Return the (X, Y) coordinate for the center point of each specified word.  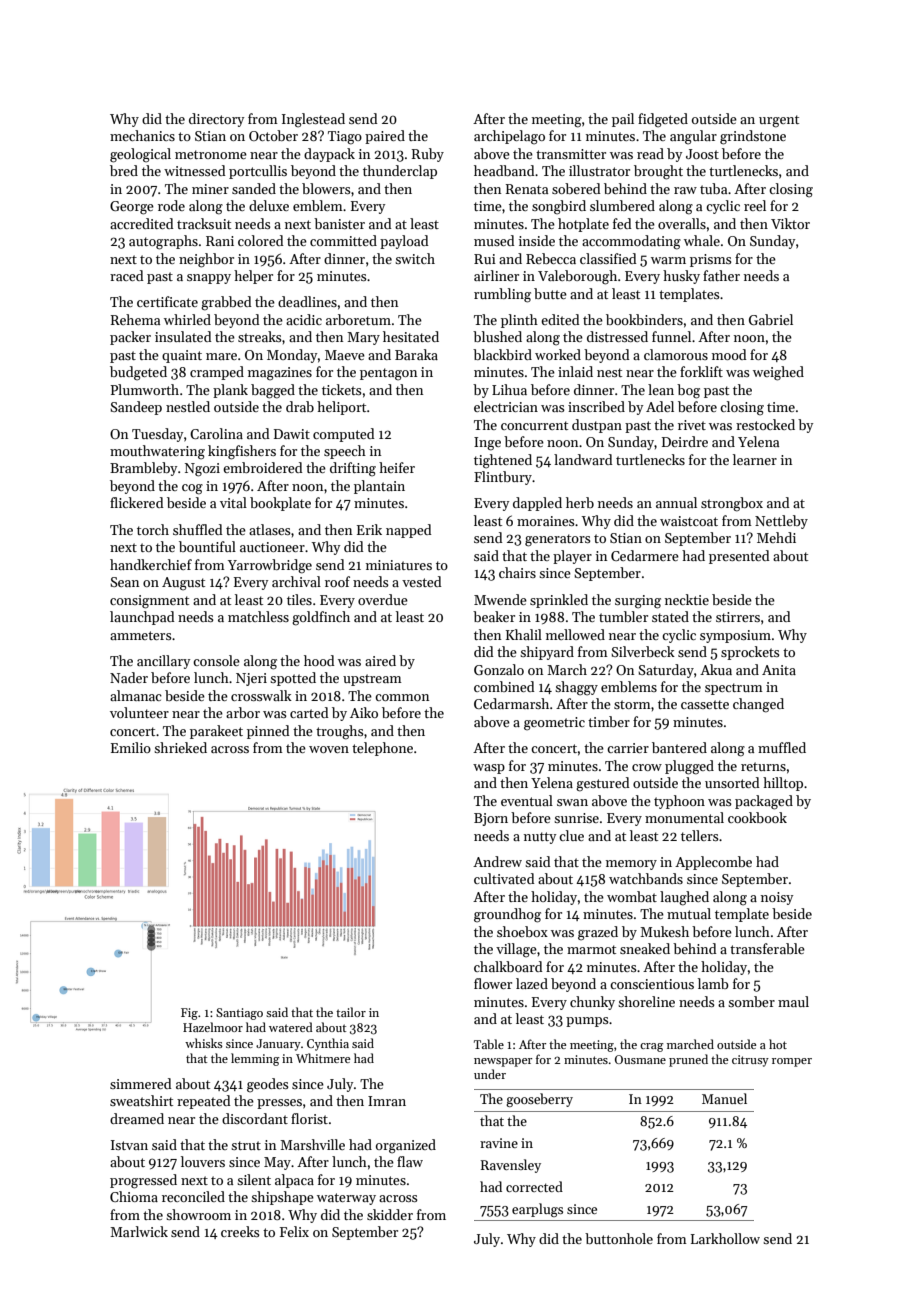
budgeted (138, 373)
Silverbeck (643, 651)
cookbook (757, 817)
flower (493, 983)
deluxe (269, 205)
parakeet (216, 732)
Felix (294, 1231)
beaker (494, 616)
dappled (537, 504)
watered (291, 1027)
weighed (778, 373)
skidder (390, 1214)
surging (638, 602)
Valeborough (577, 277)
